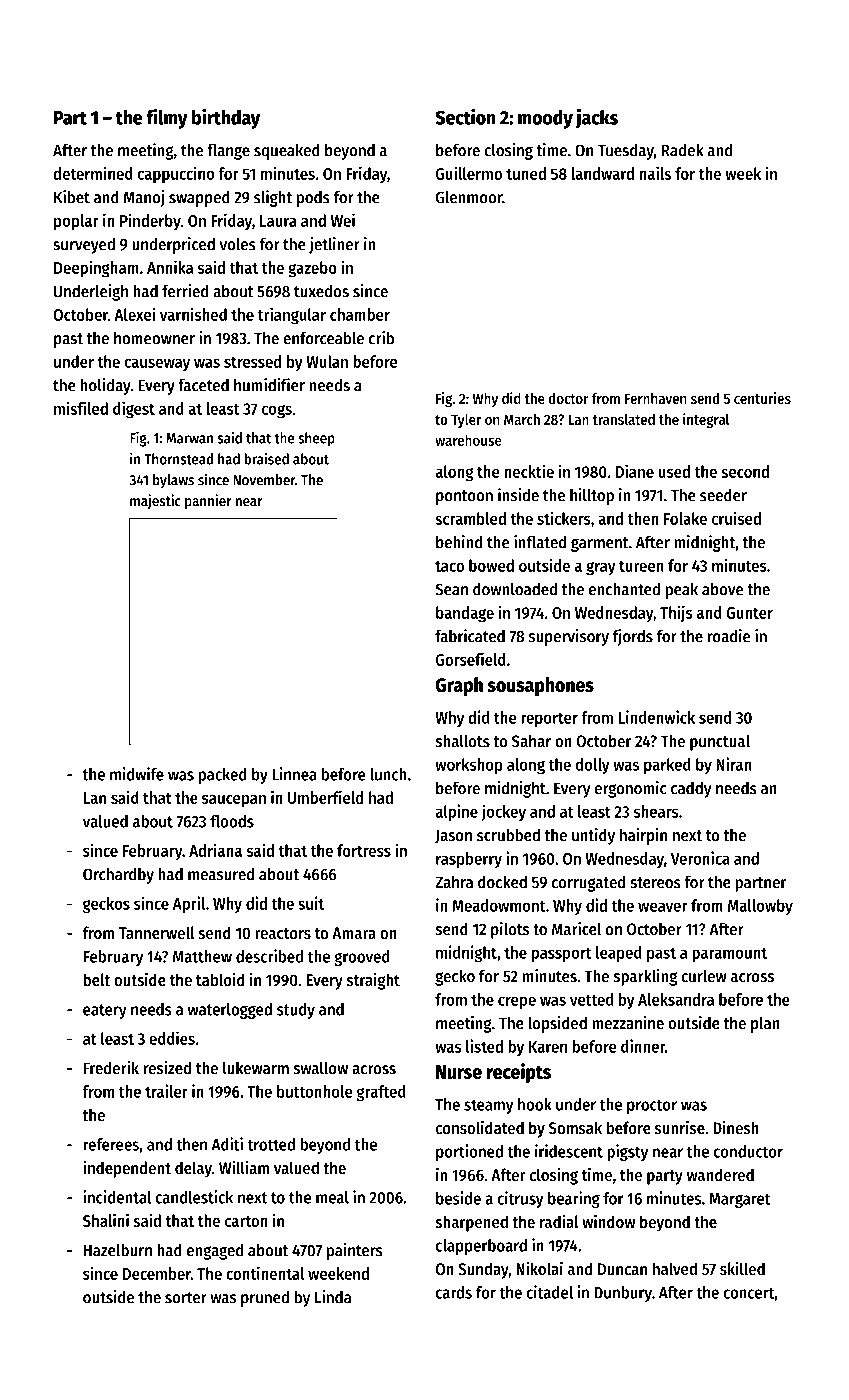 The height and width of the page is (1400, 849). What do you see at coordinates (360, 314) in the page?
I see `chamber` at bounding box center [360, 314].
